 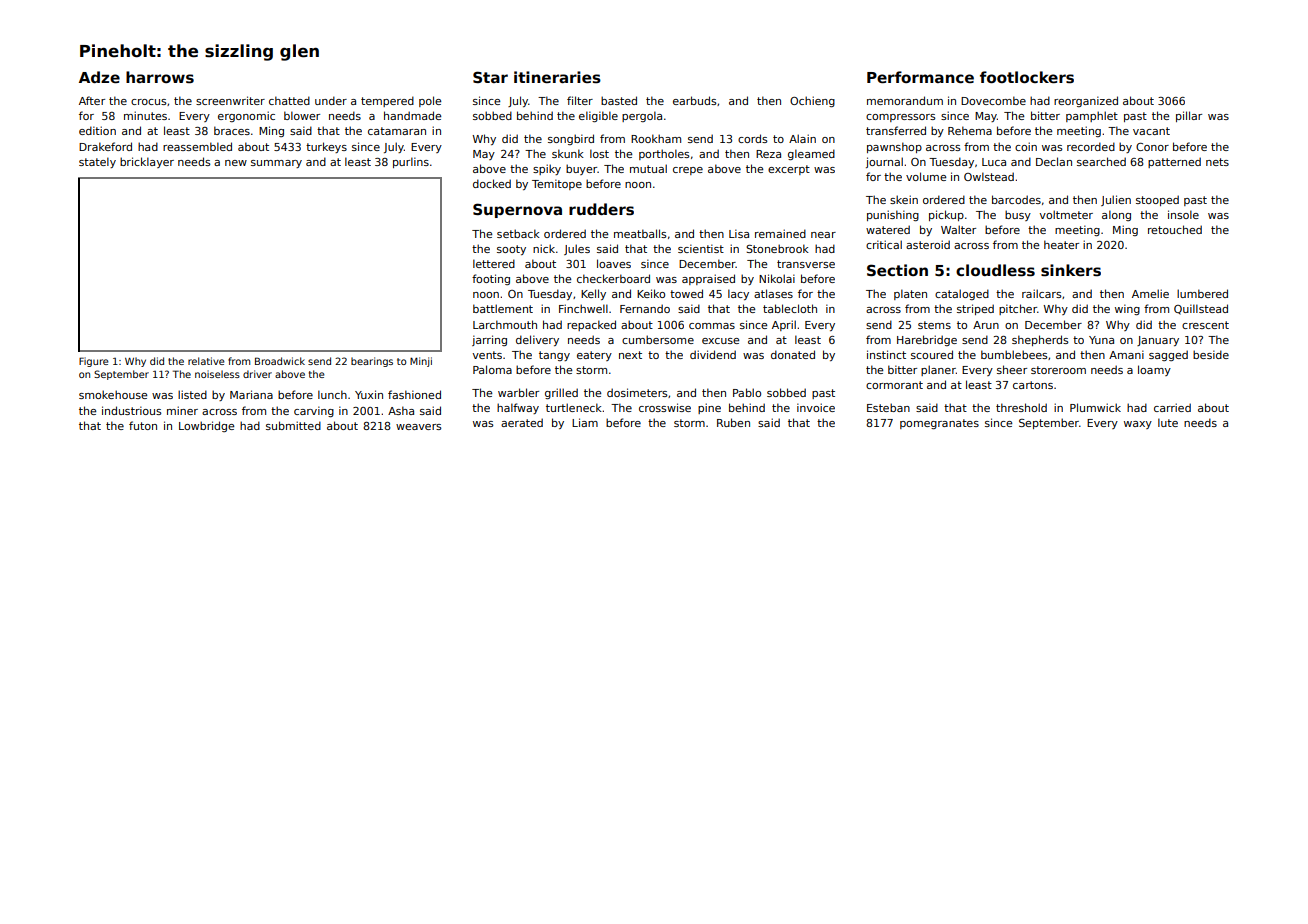 What do you see at coordinates (946, 215) in the screenshot?
I see `pickup` at bounding box center [946, 215].
